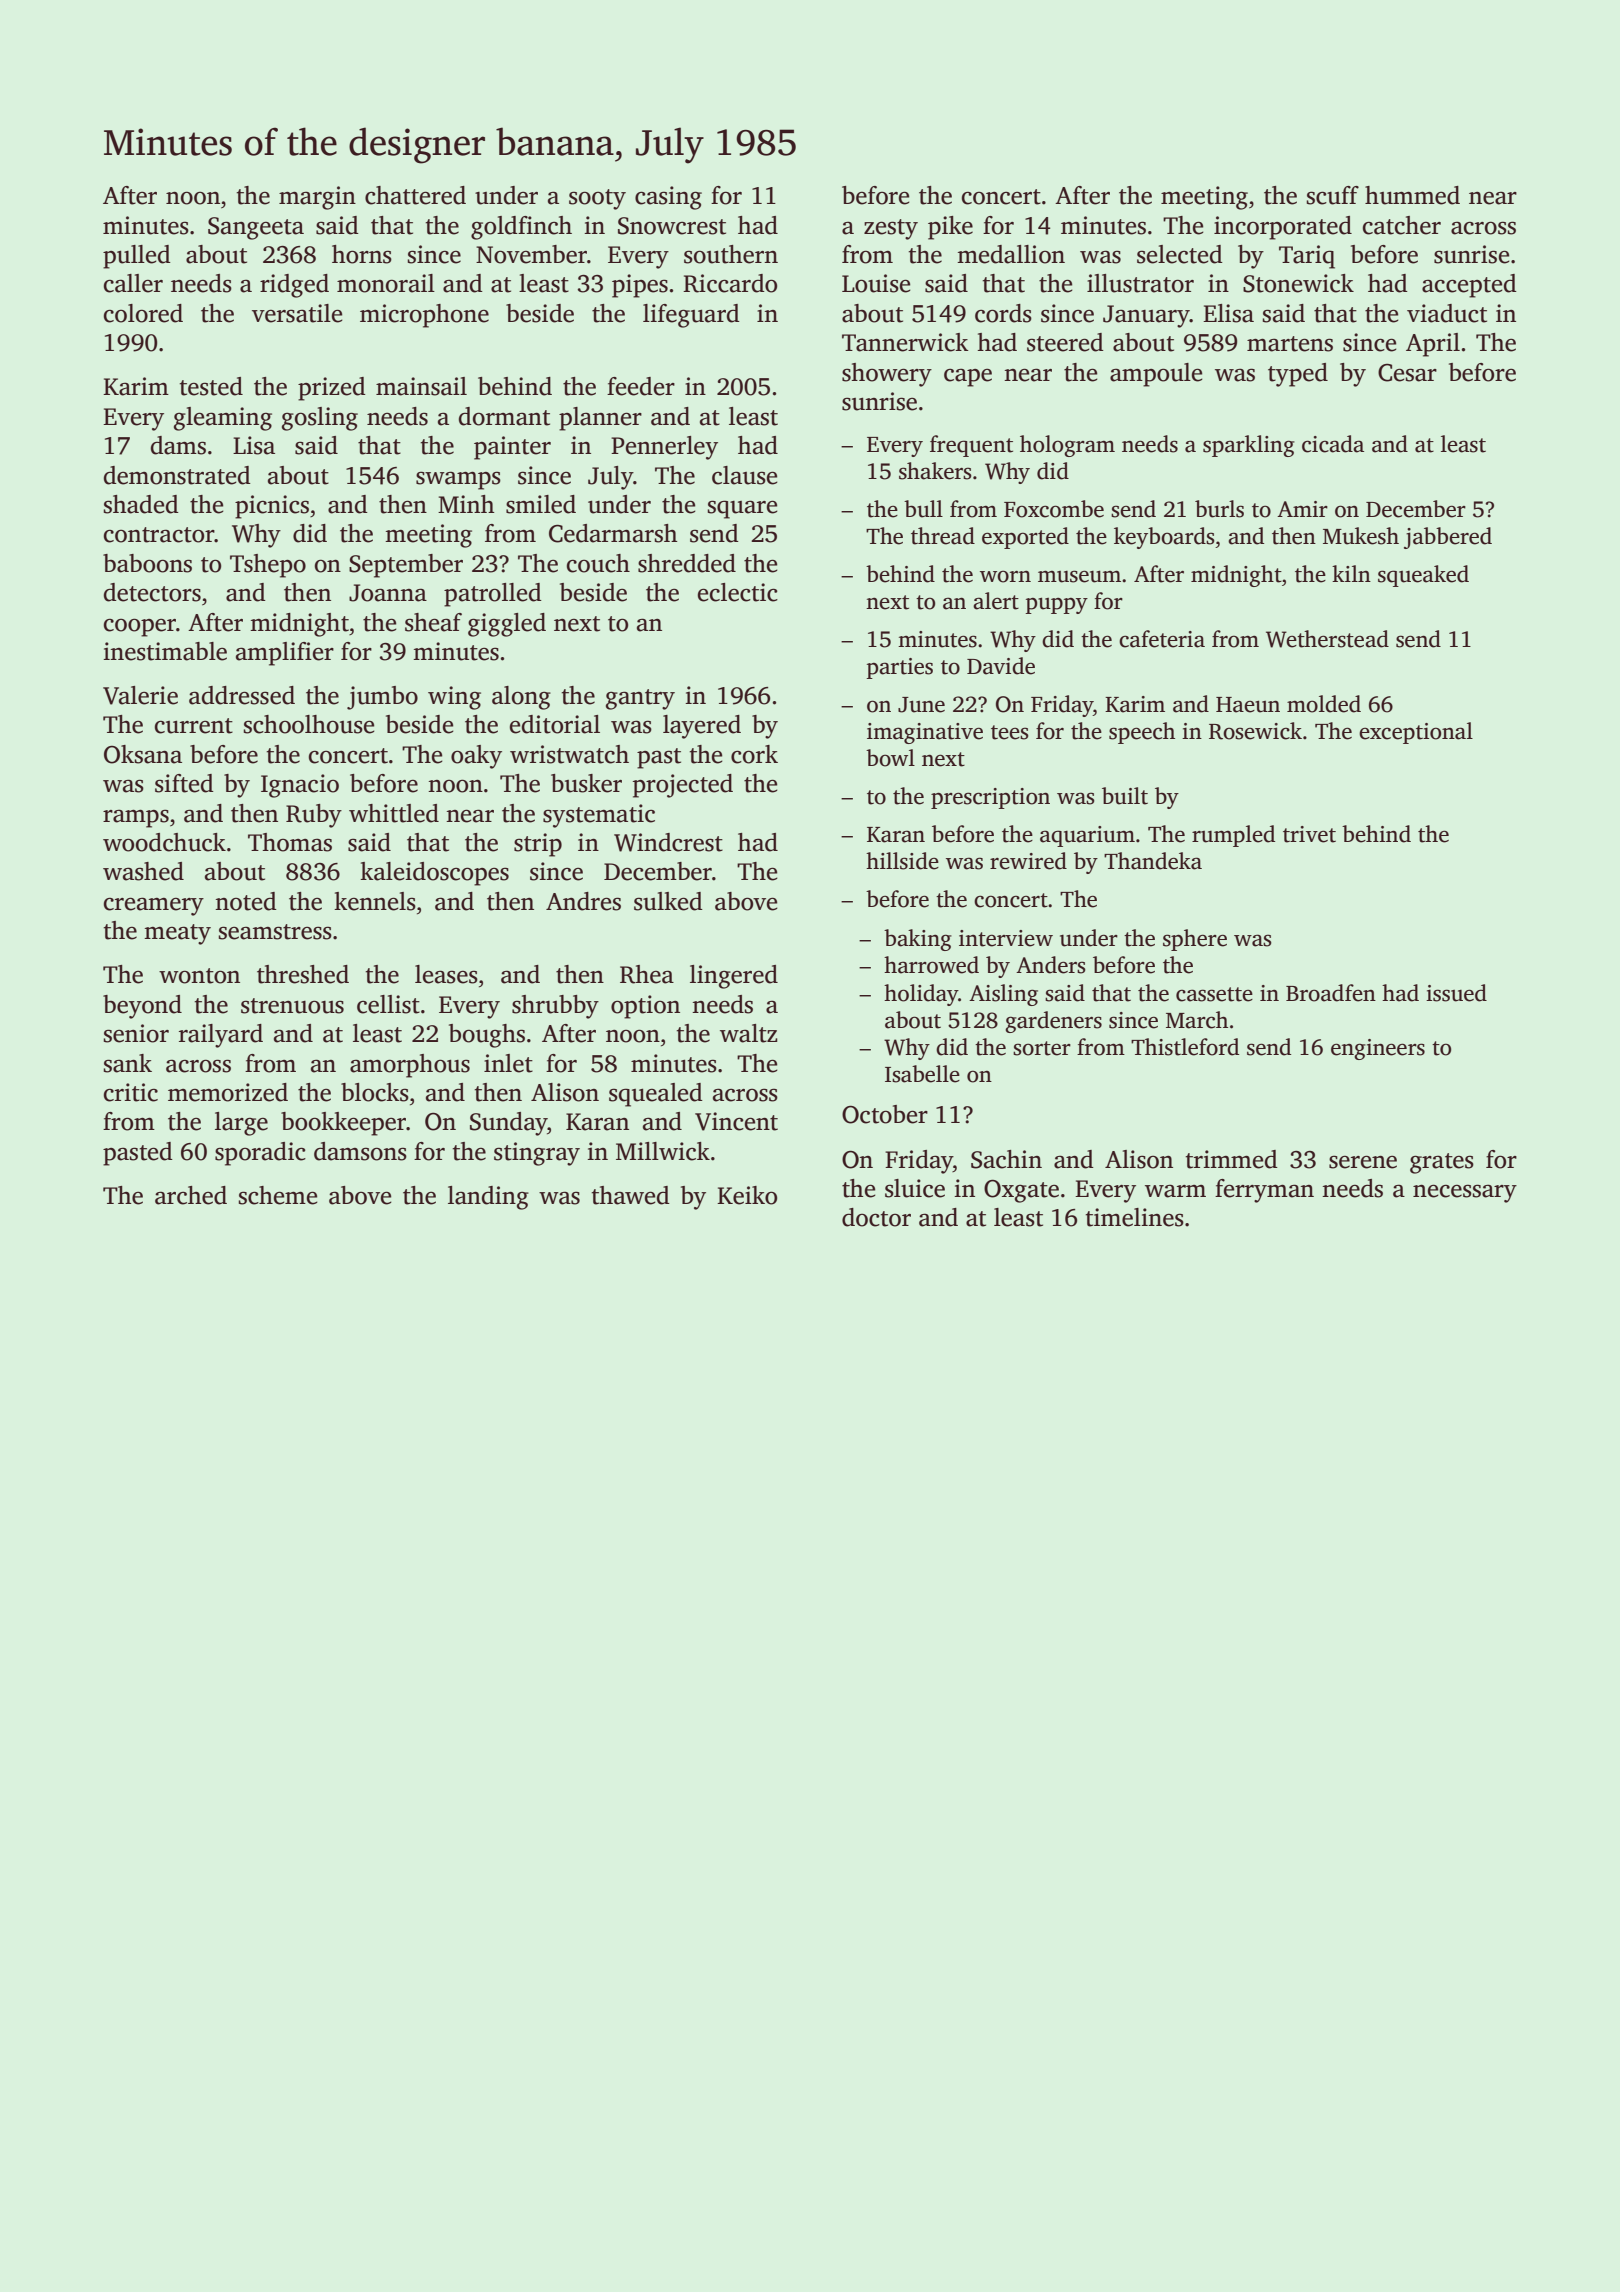  Describe the element at coordinates (1469, 286) in the image. I see `accepted` at that location.
